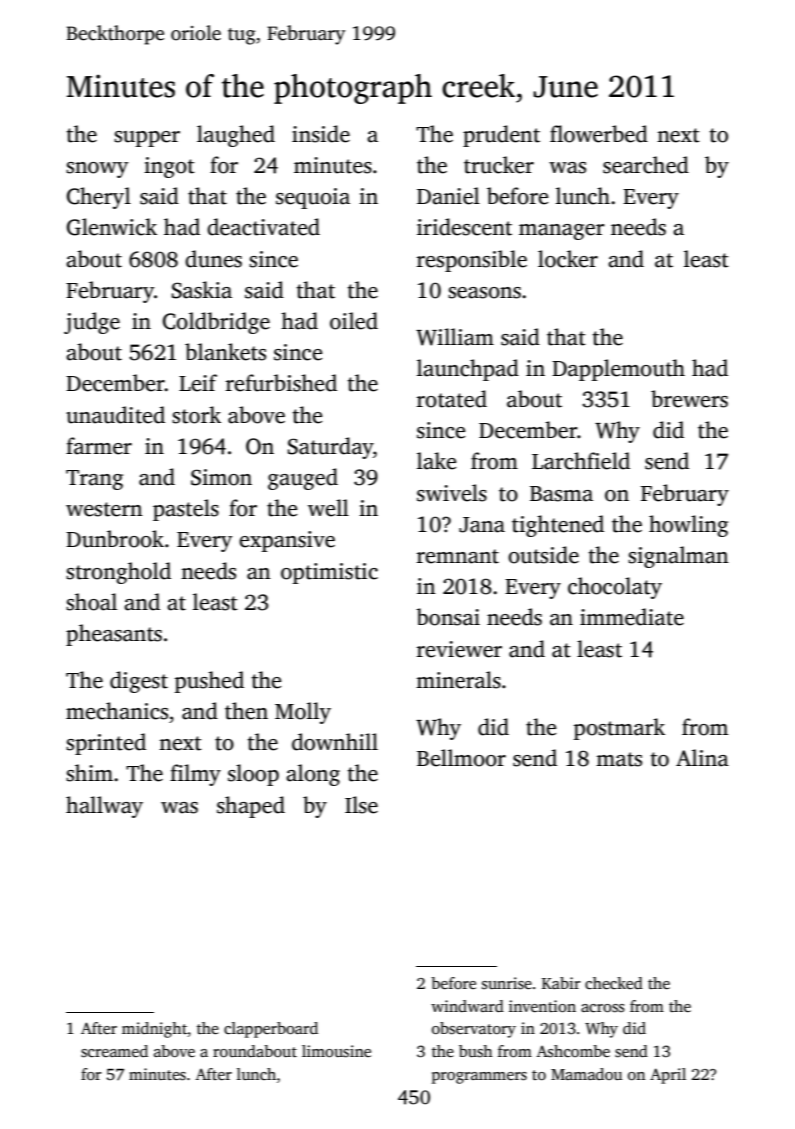  What do you see at coordinates (89, 773) in the page?
I see `shim` at bounding box center [89, 773].
